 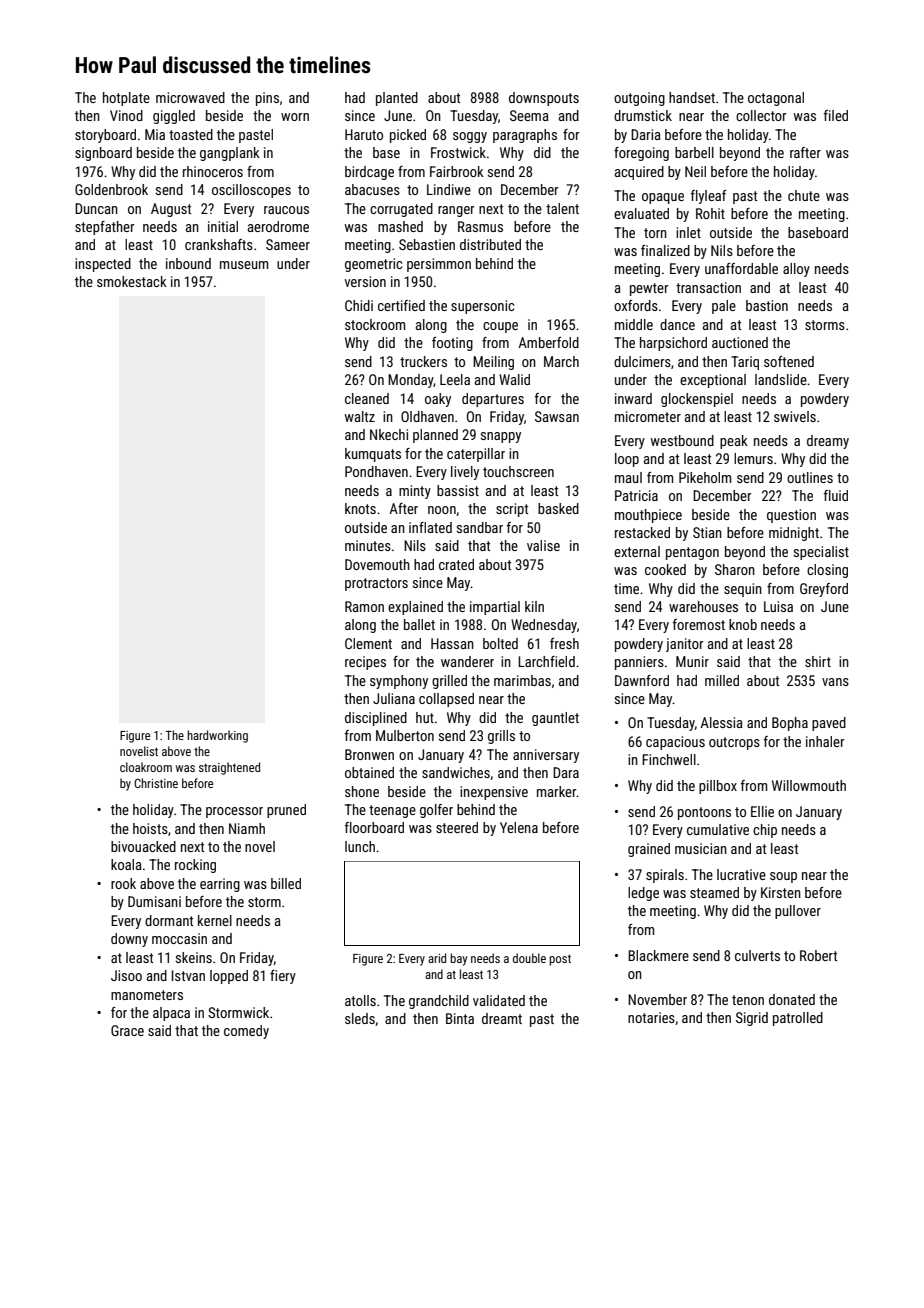 I want to click on disciplined, so click(x=376, y=719).
